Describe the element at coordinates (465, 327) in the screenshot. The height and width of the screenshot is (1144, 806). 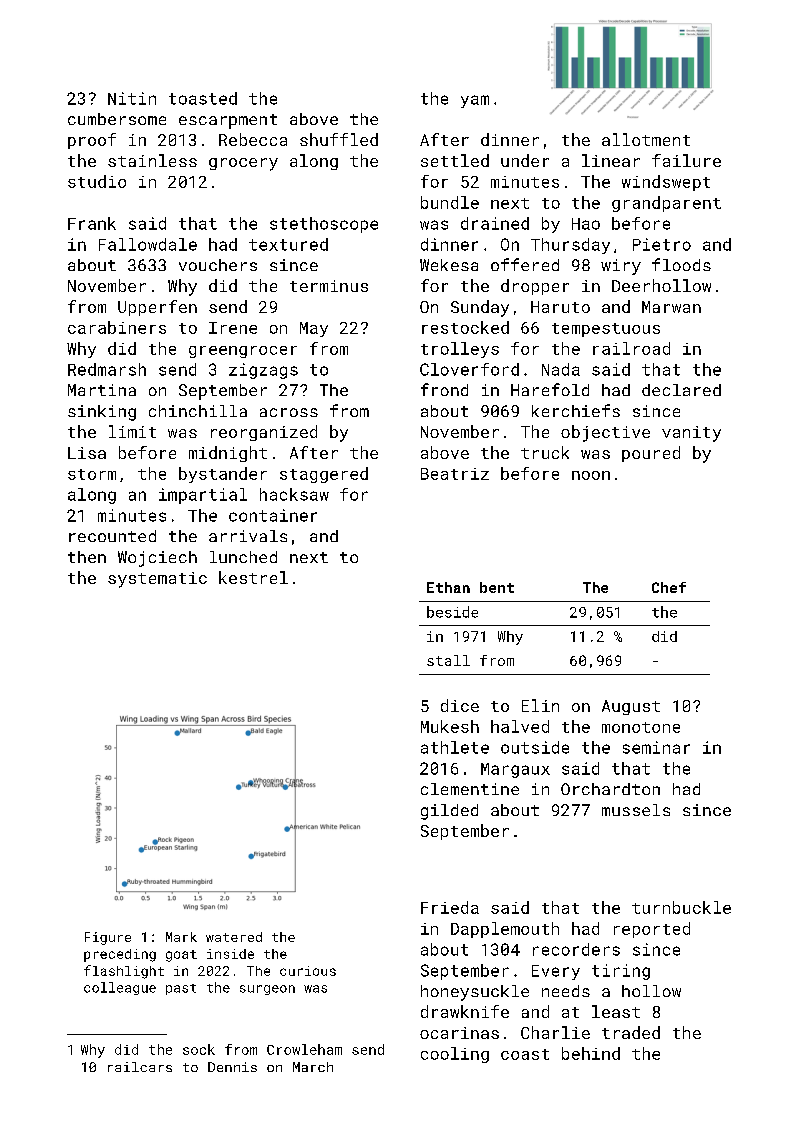
I see `restocked` at that location.
